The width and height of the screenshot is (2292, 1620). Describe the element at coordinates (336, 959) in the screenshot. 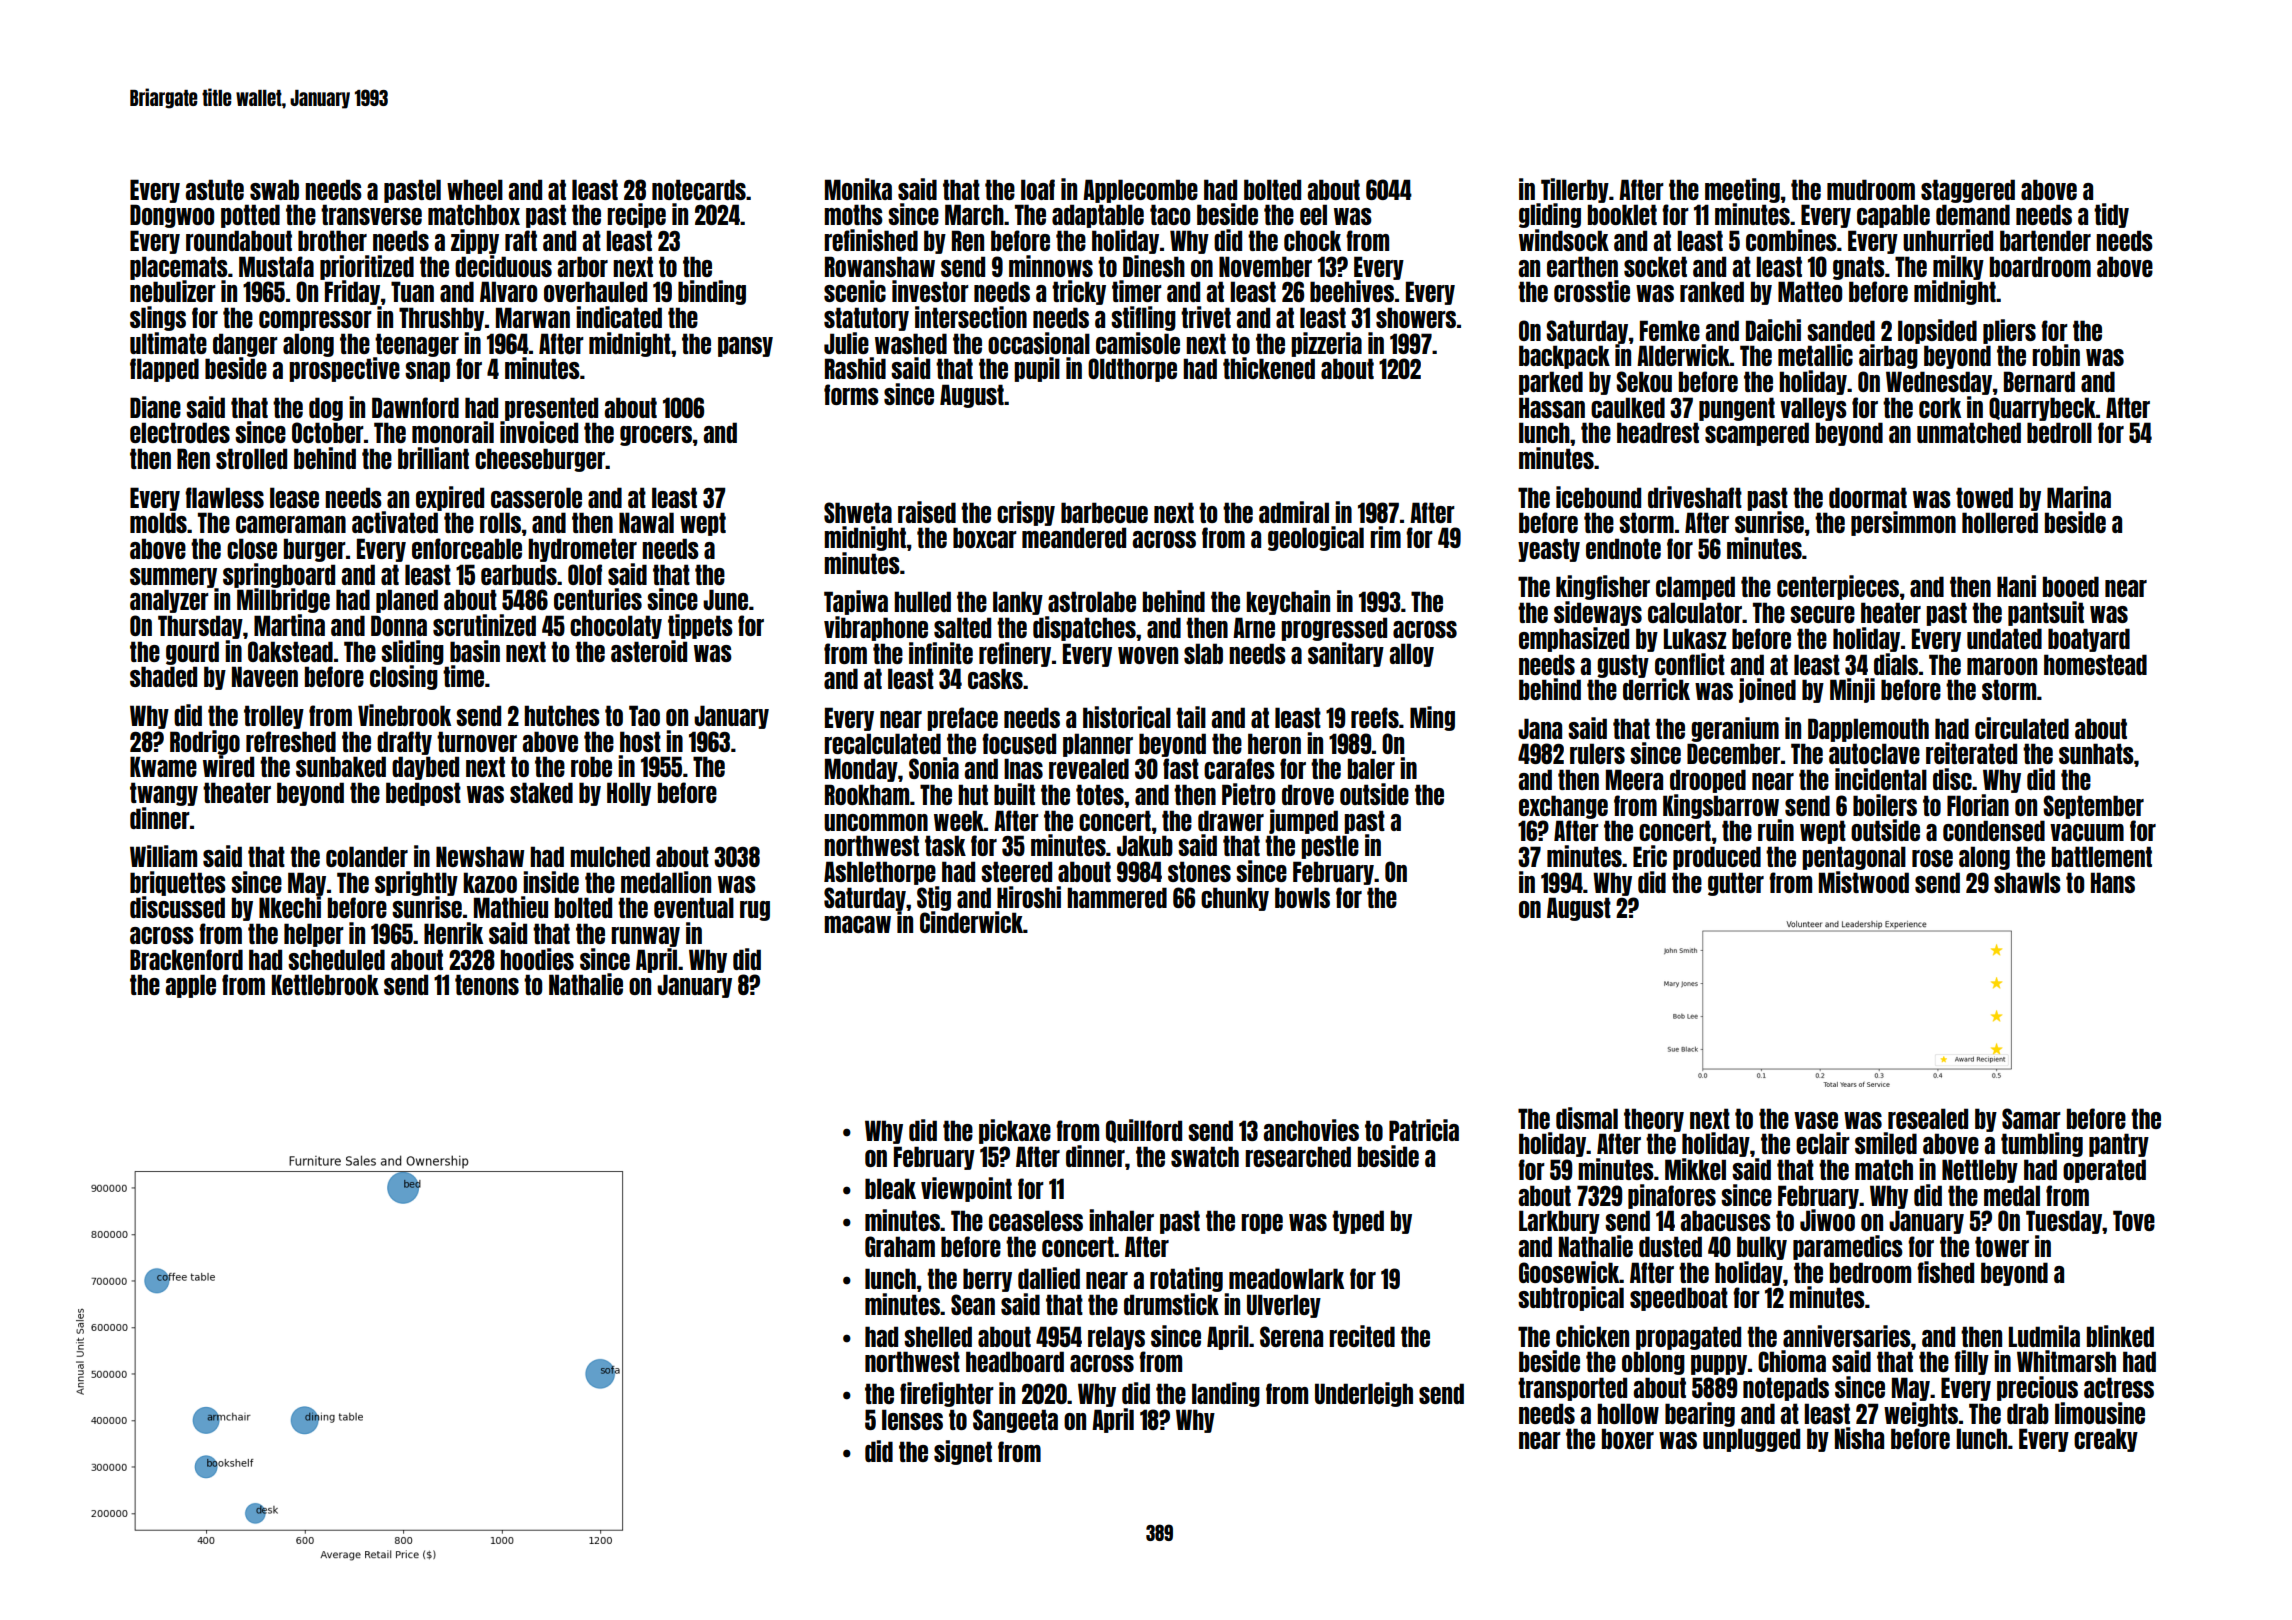

I see `scheduled` at that location.
